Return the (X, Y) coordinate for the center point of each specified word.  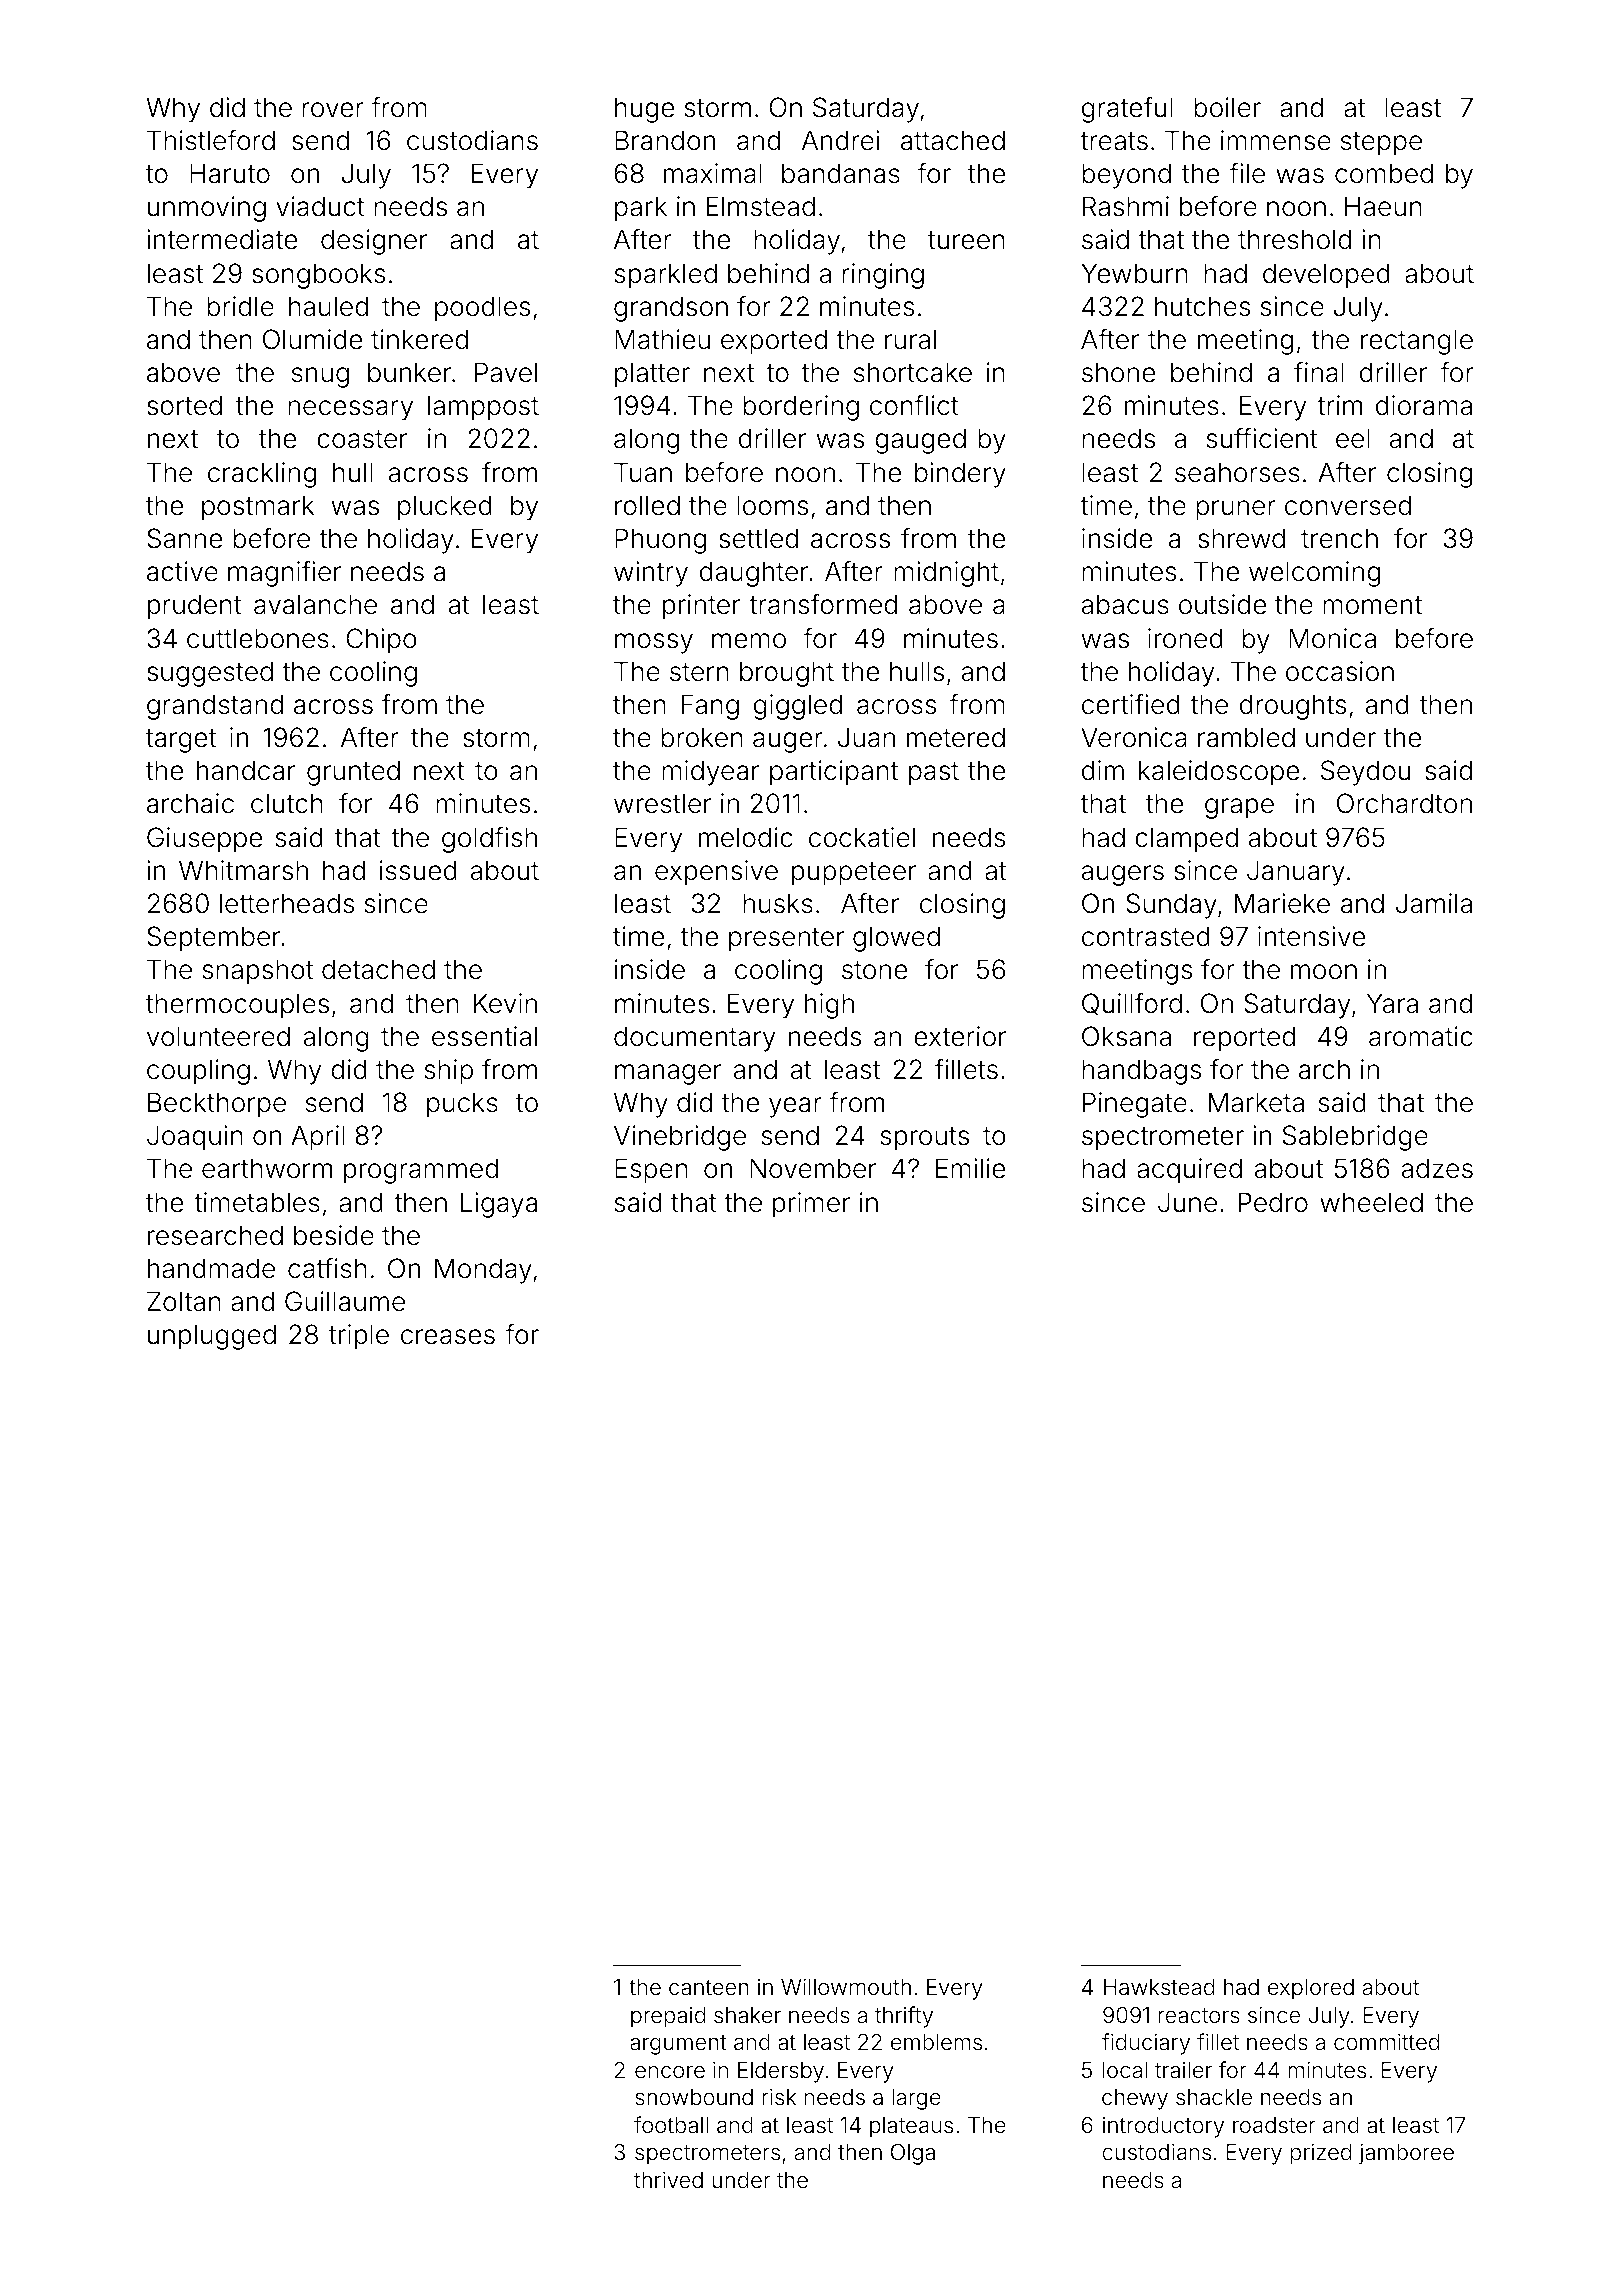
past (934, 774)
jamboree (1406, 2154)
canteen (709, 1988)
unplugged (212, 1337)
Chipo (381, 641)
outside (1222, 604)
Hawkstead (1159, 1987)
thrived (668, 2180)
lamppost (483, 408)
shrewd (1241, 538)
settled (758, 538)
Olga (913, 2154)
